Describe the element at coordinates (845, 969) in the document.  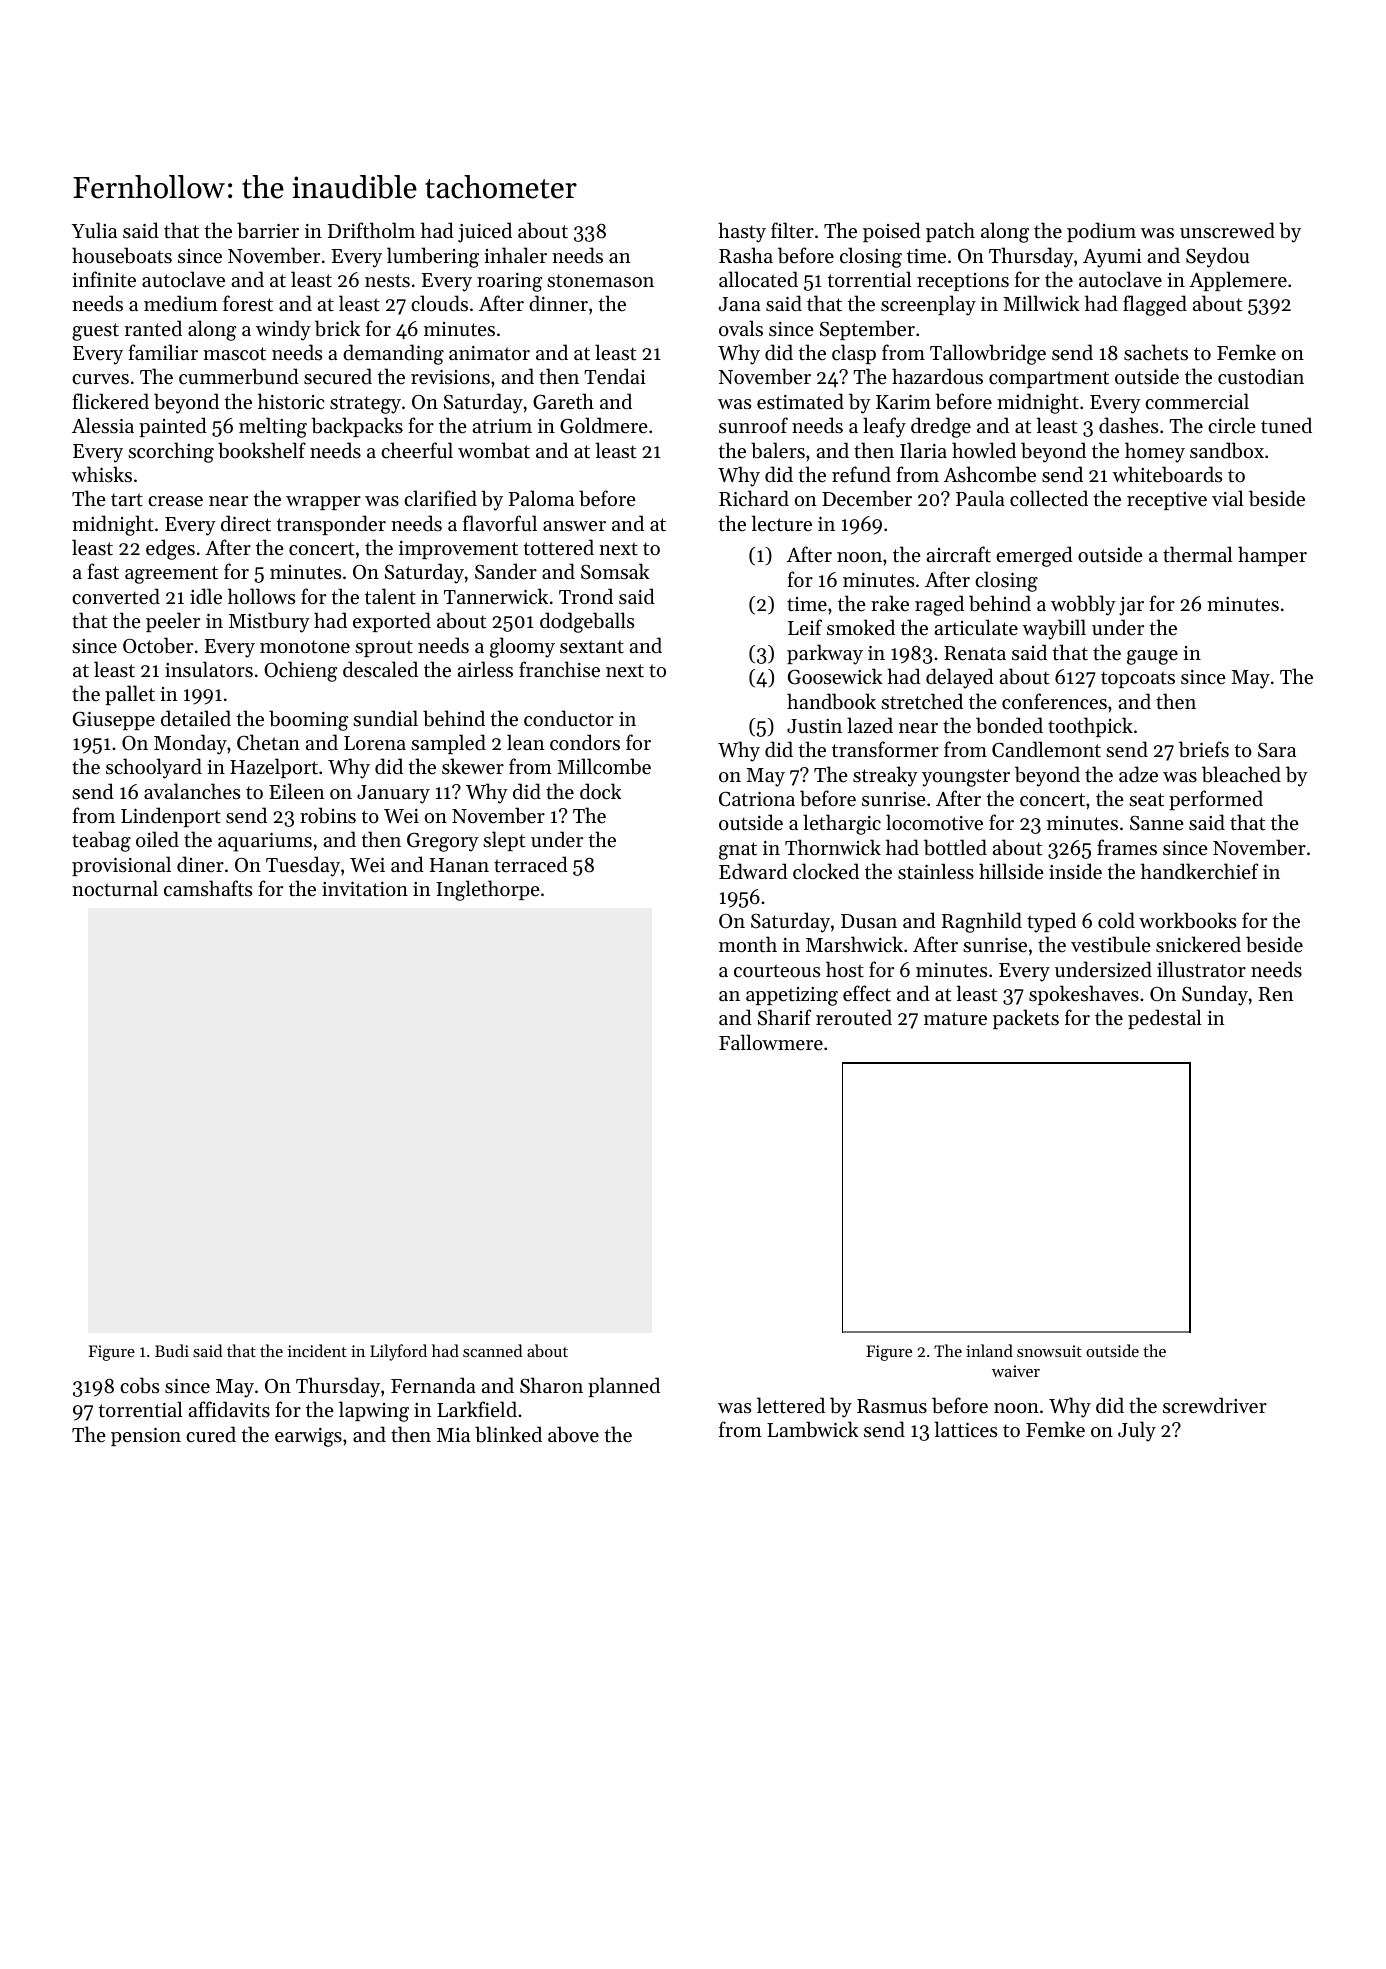
I see `host` at that location.
